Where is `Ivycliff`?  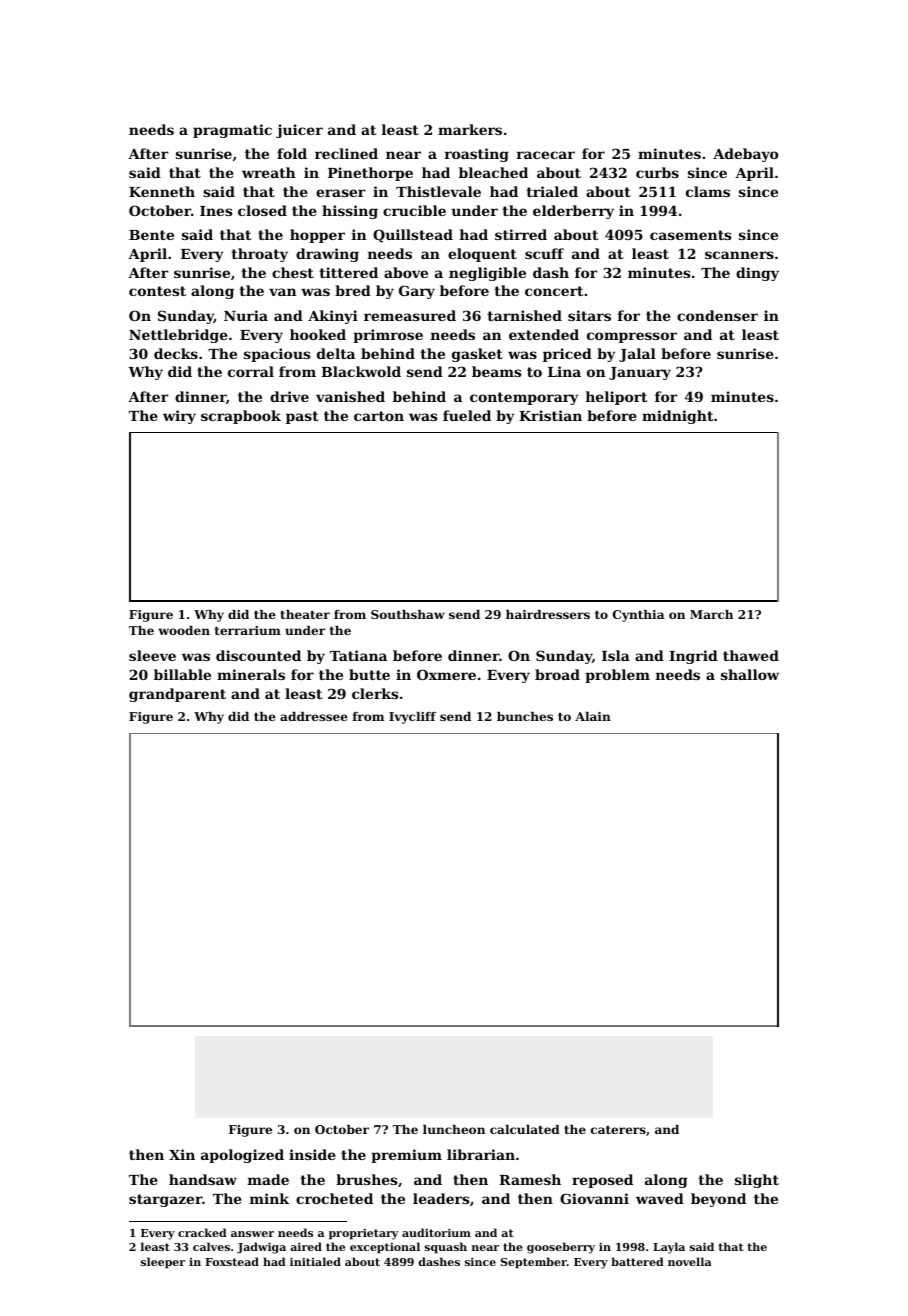
Ivycliff is located at coordinates (412, 718).
